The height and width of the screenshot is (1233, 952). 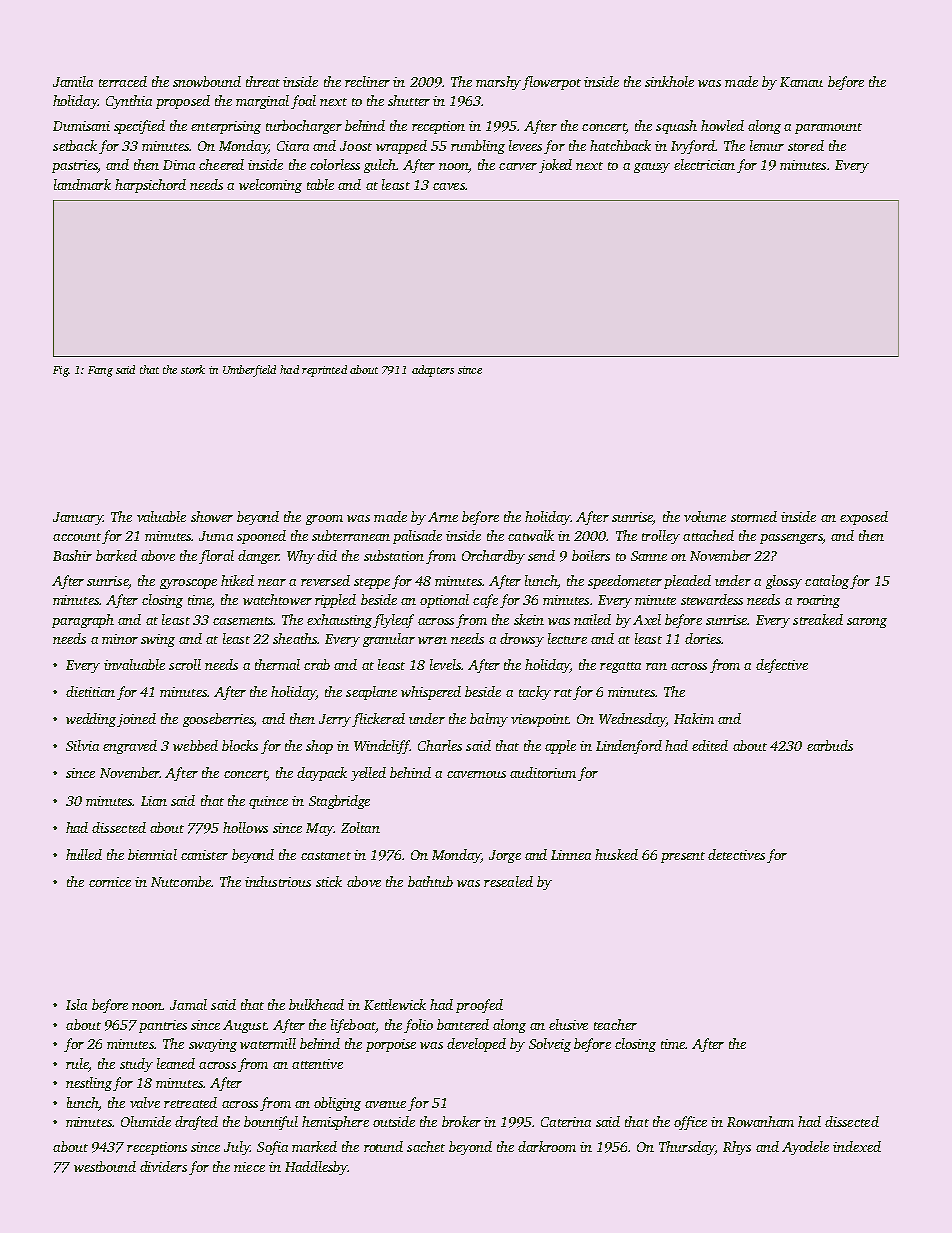 What do you see at coordinates (857, 1146) in the screenshot?
I see `indexed` at bounding box center [857, 1146].
